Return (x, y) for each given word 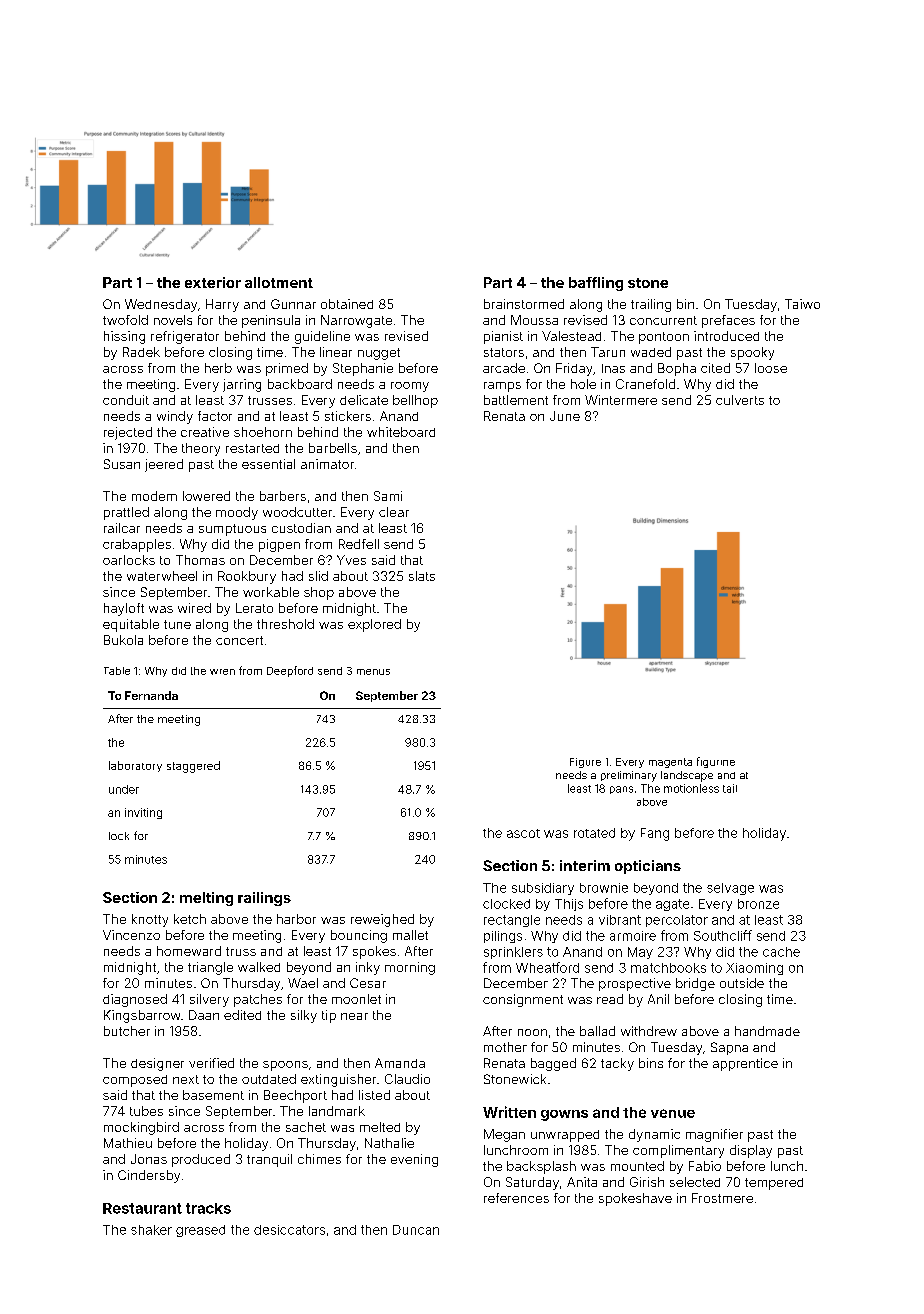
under (124, 789)
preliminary (629, 776)
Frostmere (722, 1198)
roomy (410, 387)
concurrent (663, 320)
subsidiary (543, 889)
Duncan (416, 1230)
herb (218, 368)
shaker (151, 1230)
